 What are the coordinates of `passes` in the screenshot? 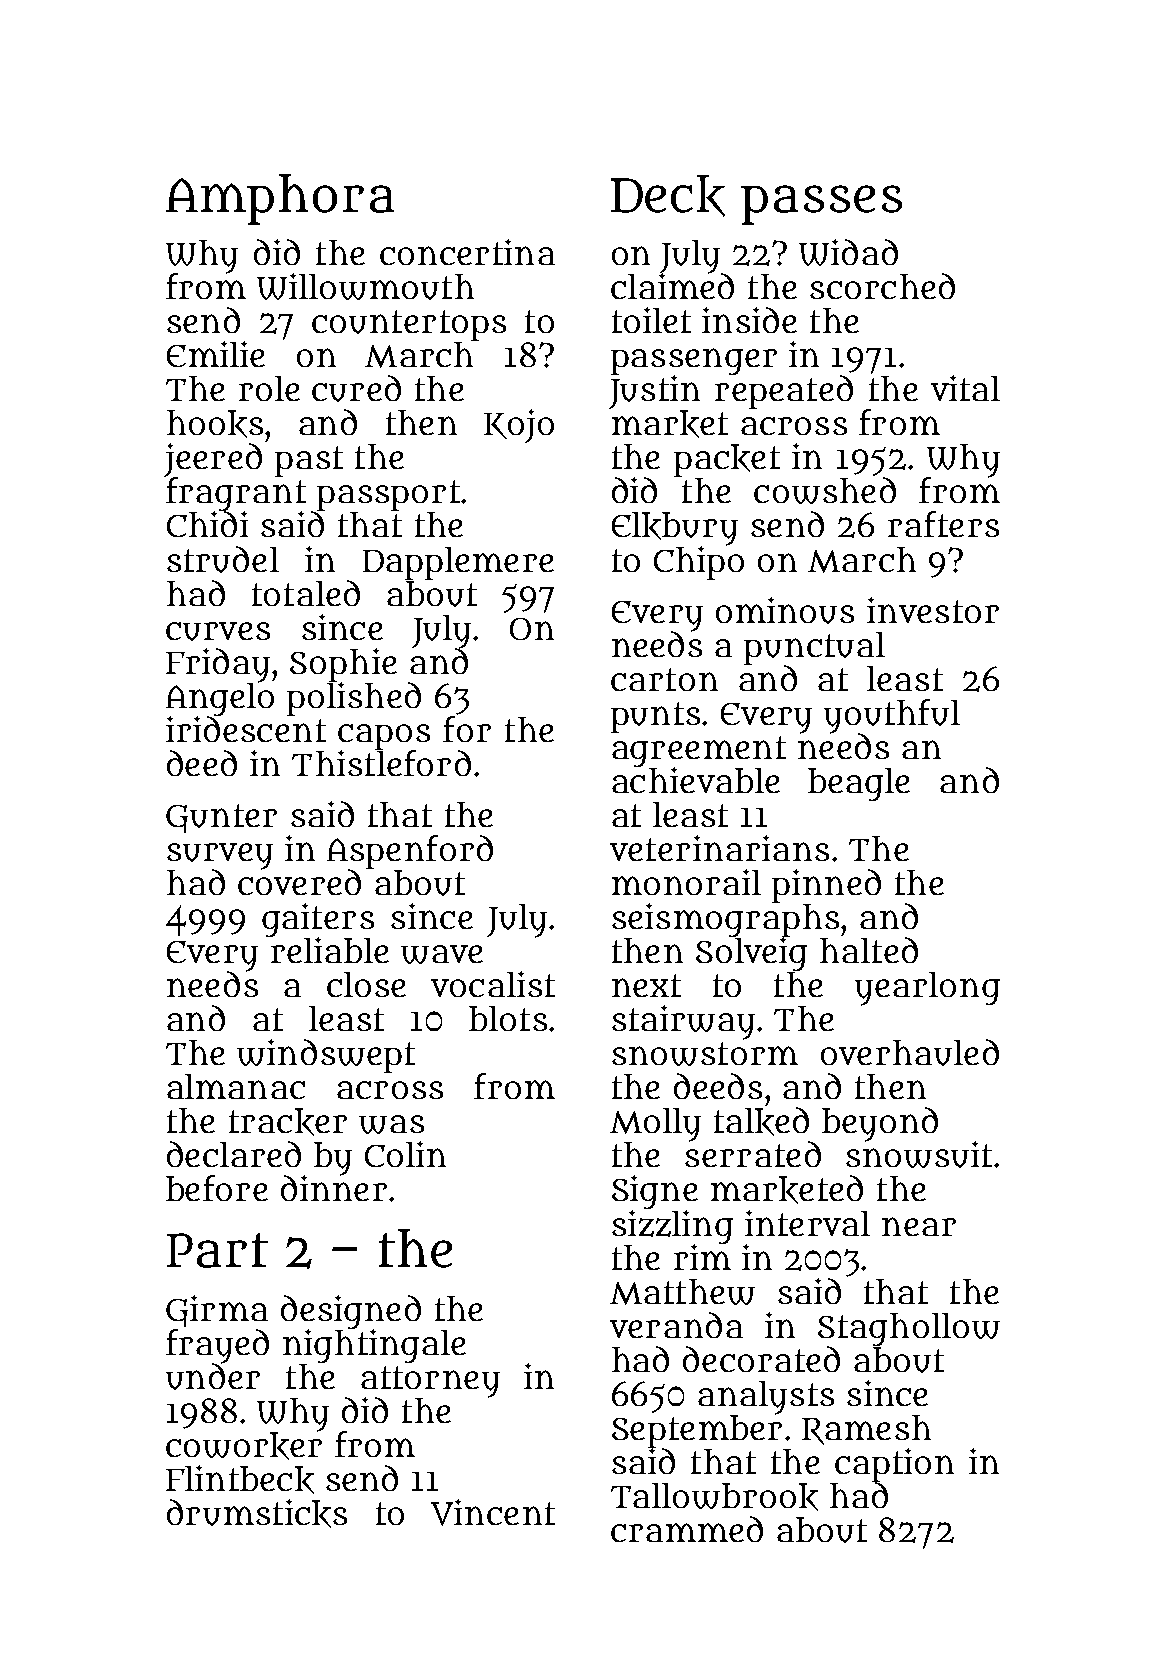 It's located at (821, 205).
